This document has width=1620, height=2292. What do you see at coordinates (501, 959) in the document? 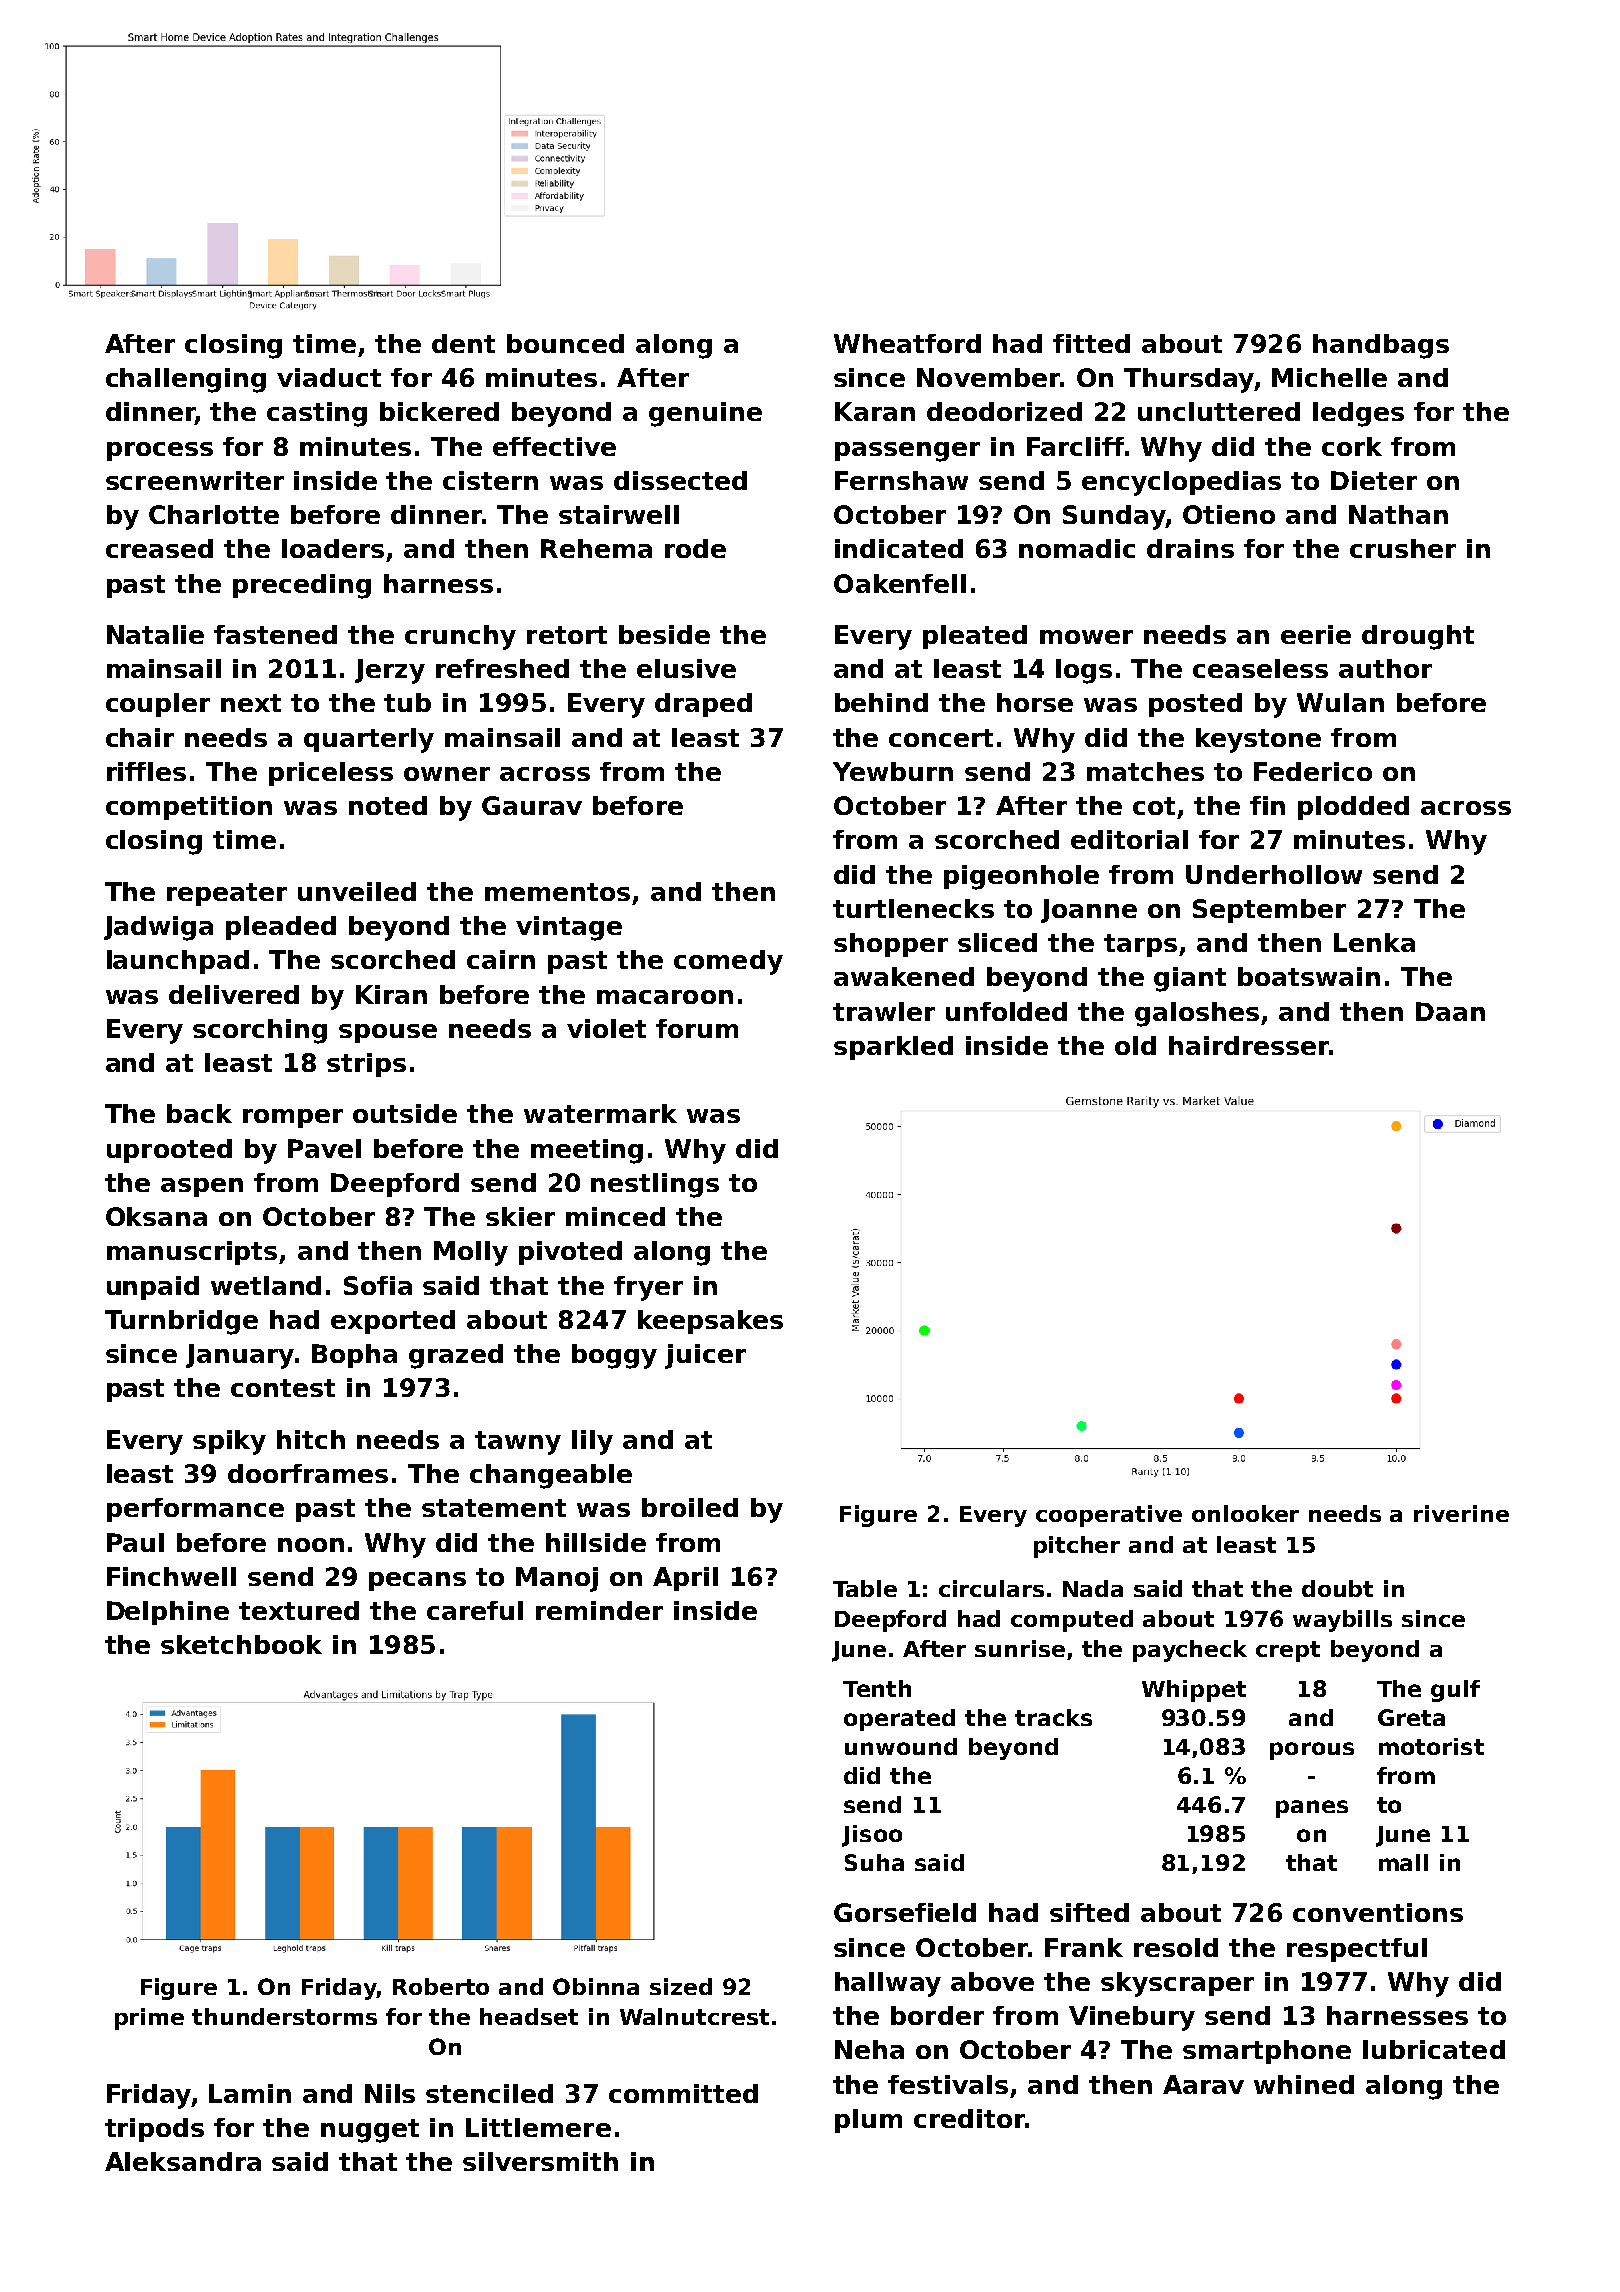
I see `cairn` at bounding box center [501, 959].
